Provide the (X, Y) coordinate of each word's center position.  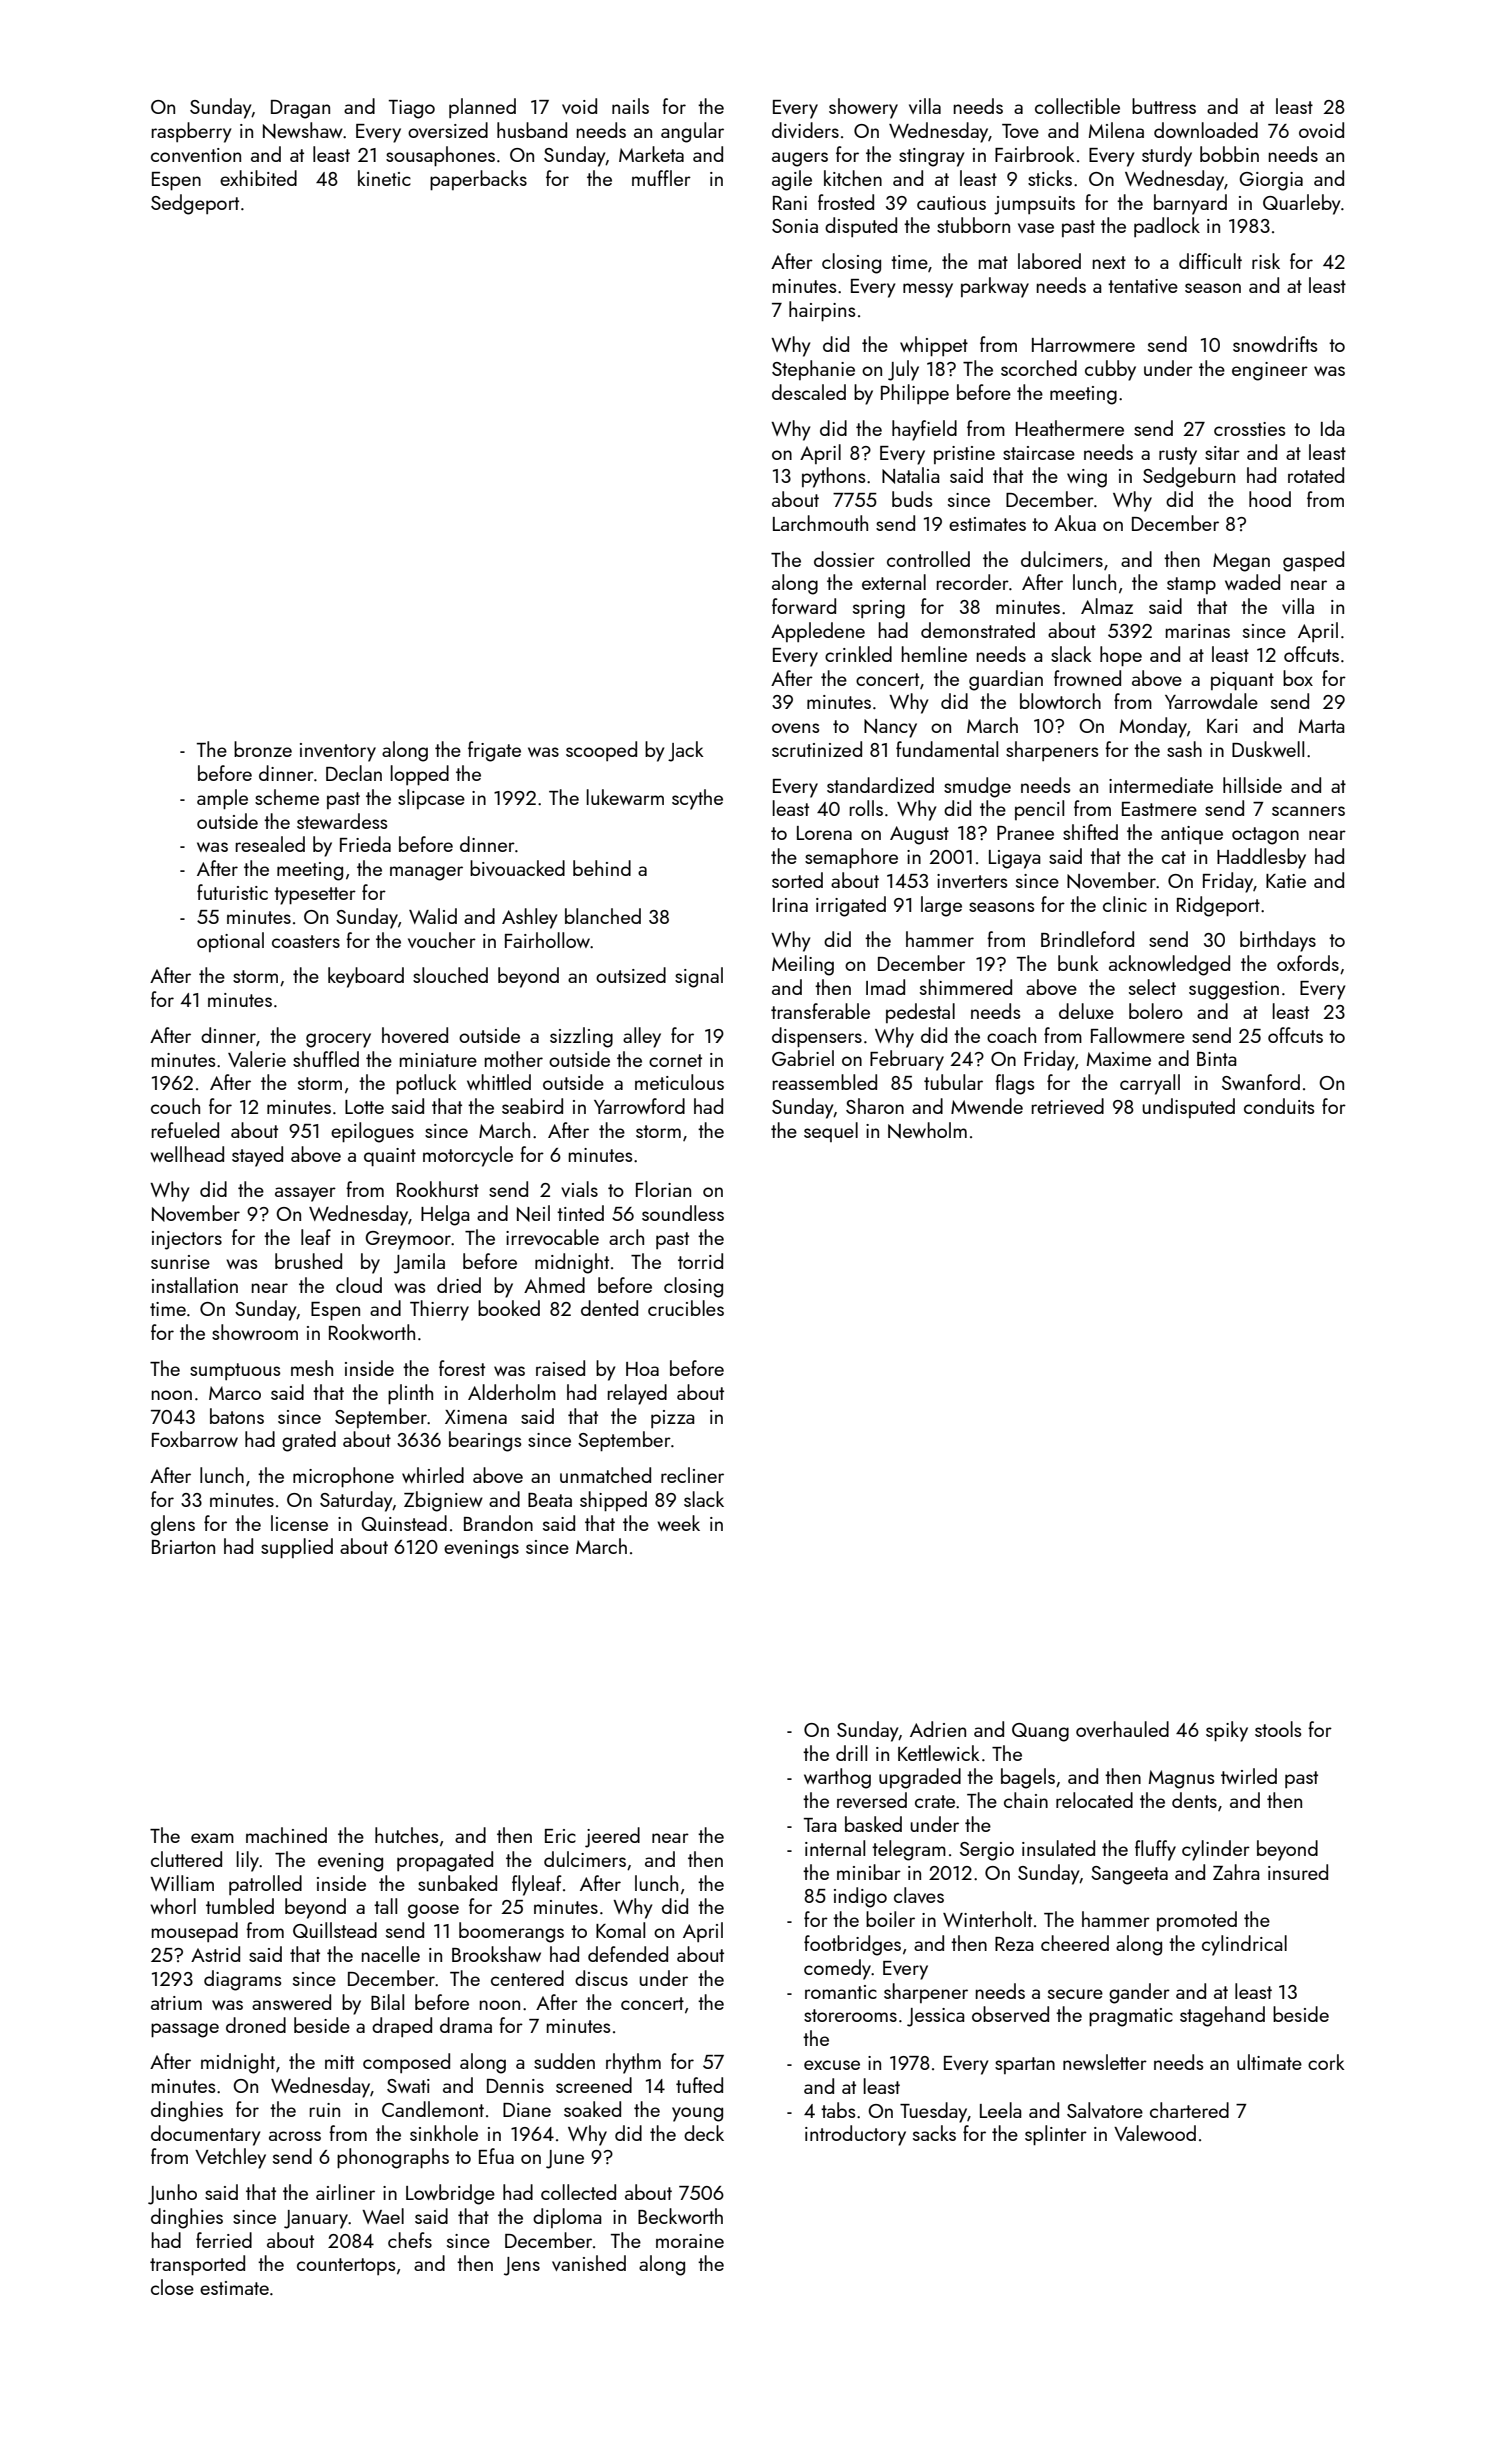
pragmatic (1131, 2017)
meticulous (679, 1082)
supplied (297, 1548)
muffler (661, 178)
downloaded (1206, 130)
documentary (205, 2135)
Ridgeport (1218, 906)
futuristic (232, 892)
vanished (589, 2263)
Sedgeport (195, 204)
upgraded (920, 1778)
